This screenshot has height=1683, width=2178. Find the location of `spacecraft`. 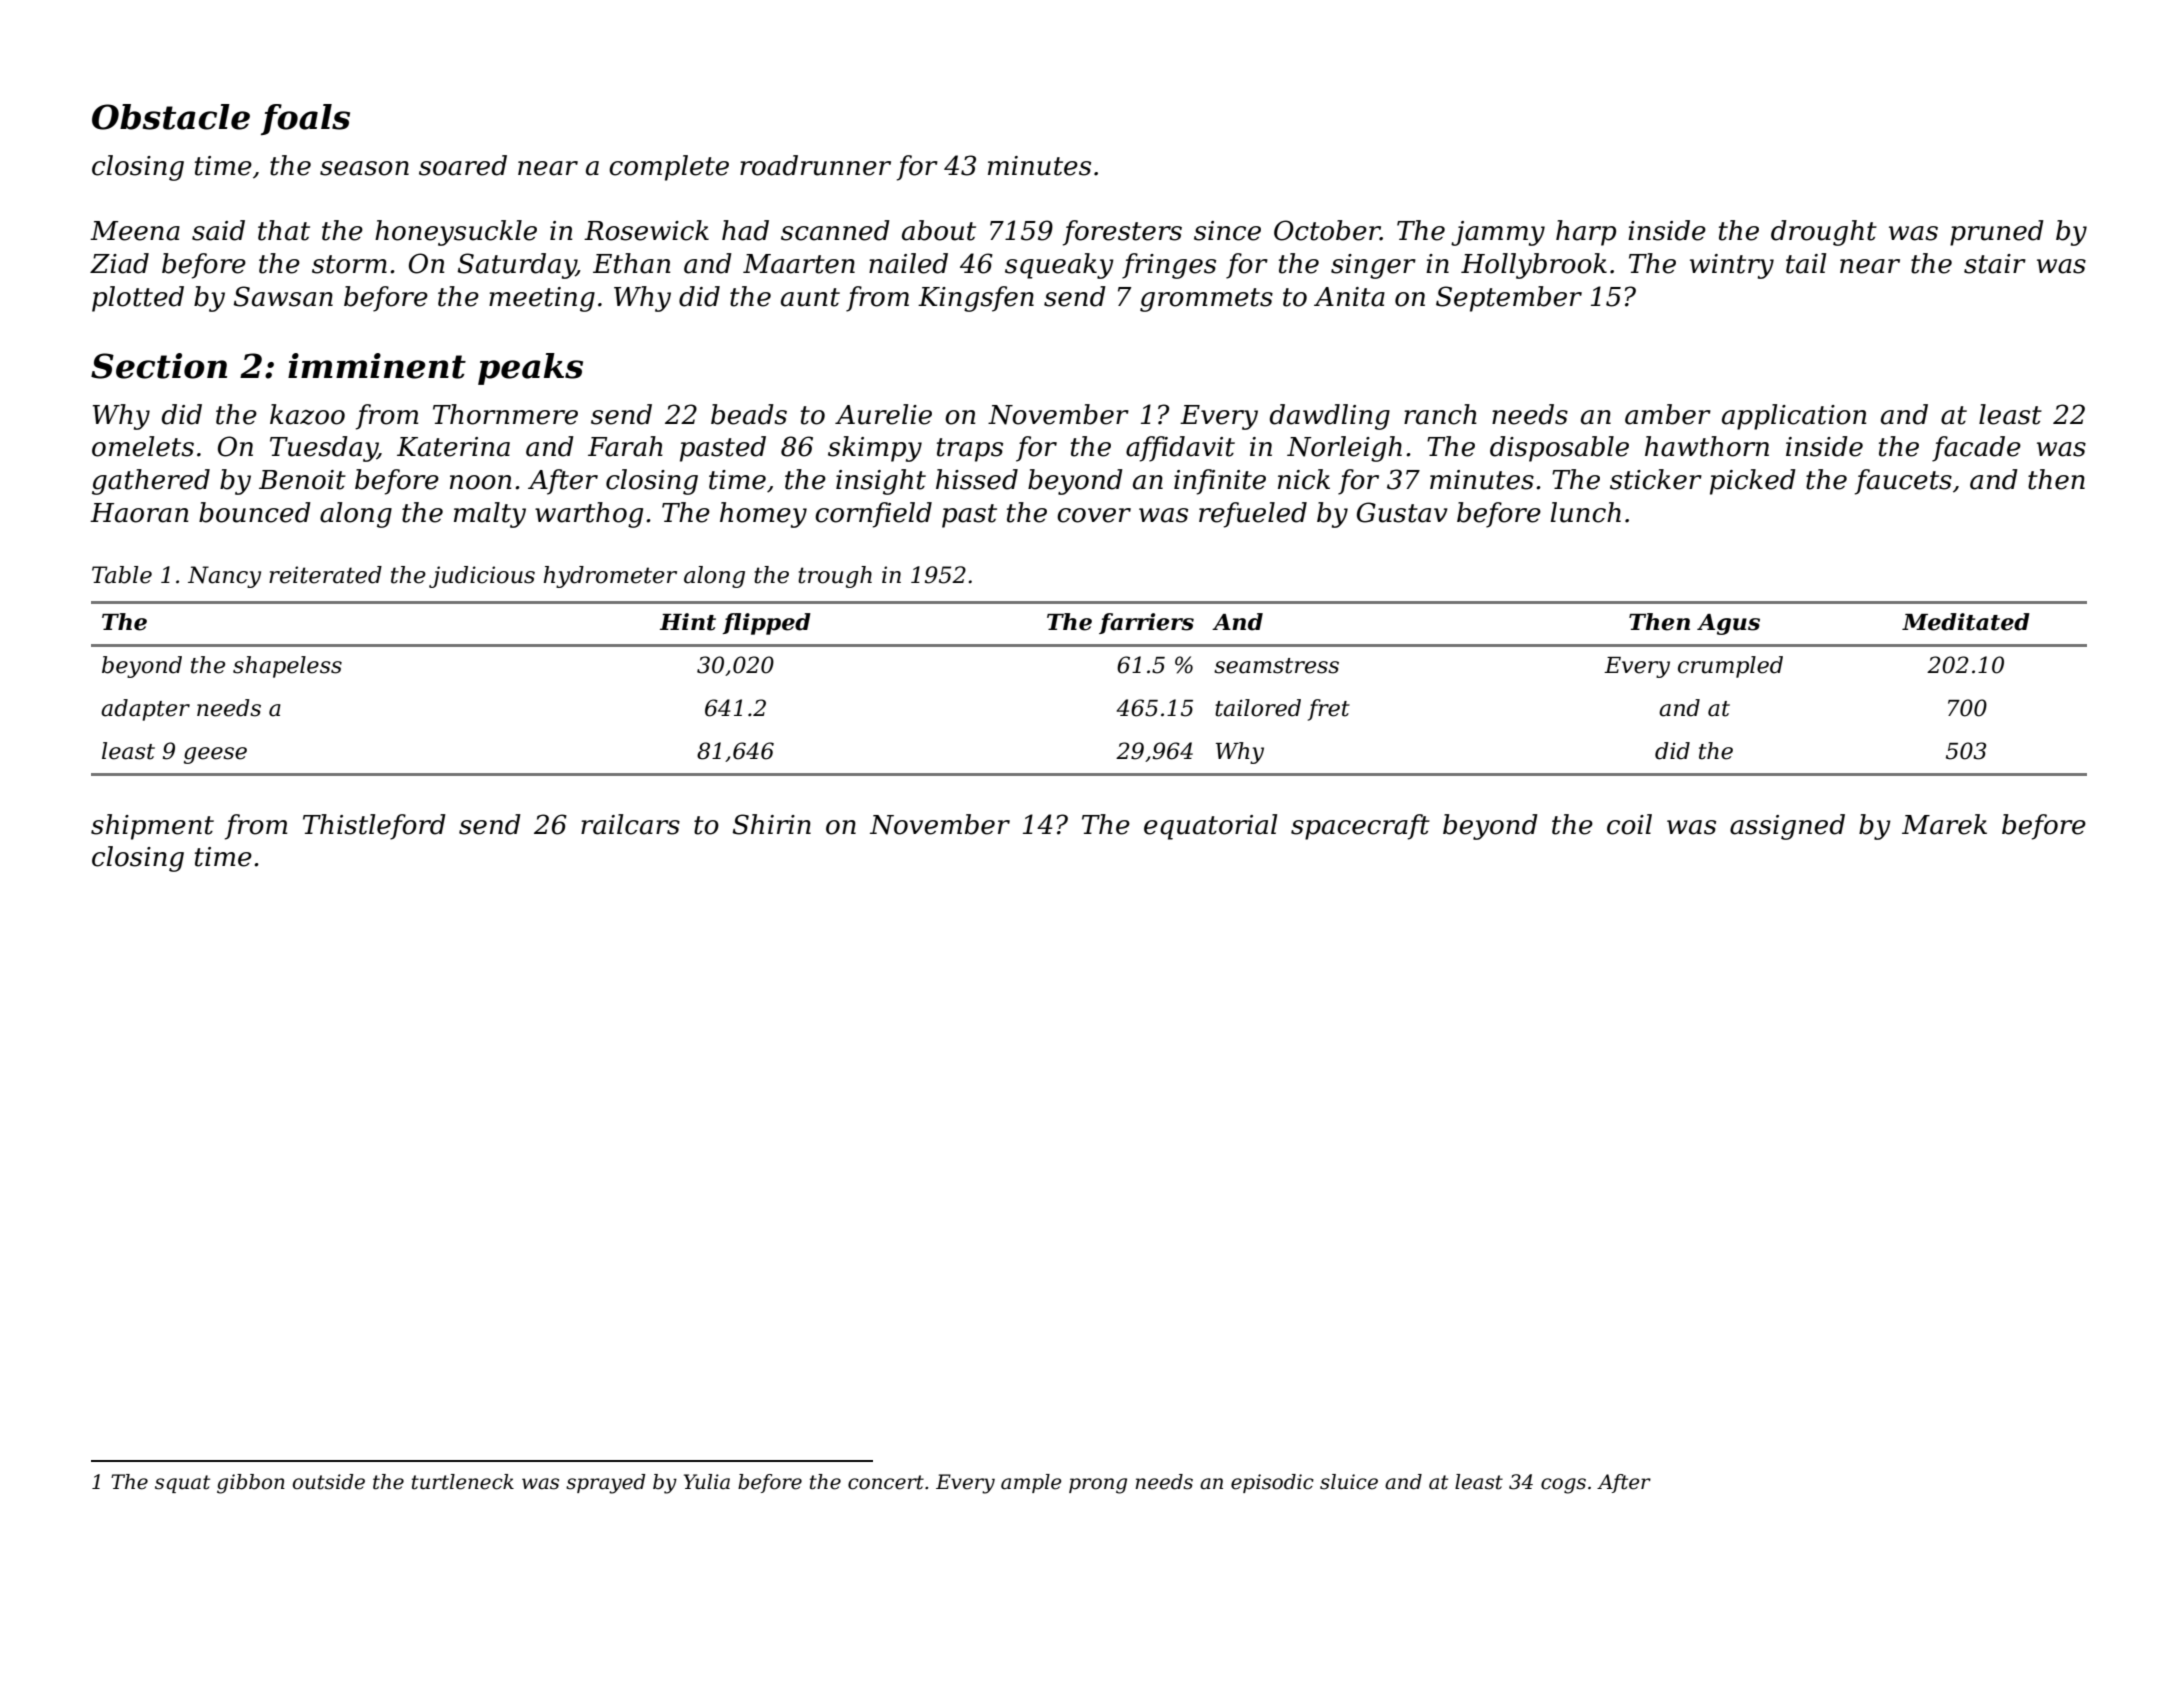

spacecraft is located at coordinates (1360, 827).
